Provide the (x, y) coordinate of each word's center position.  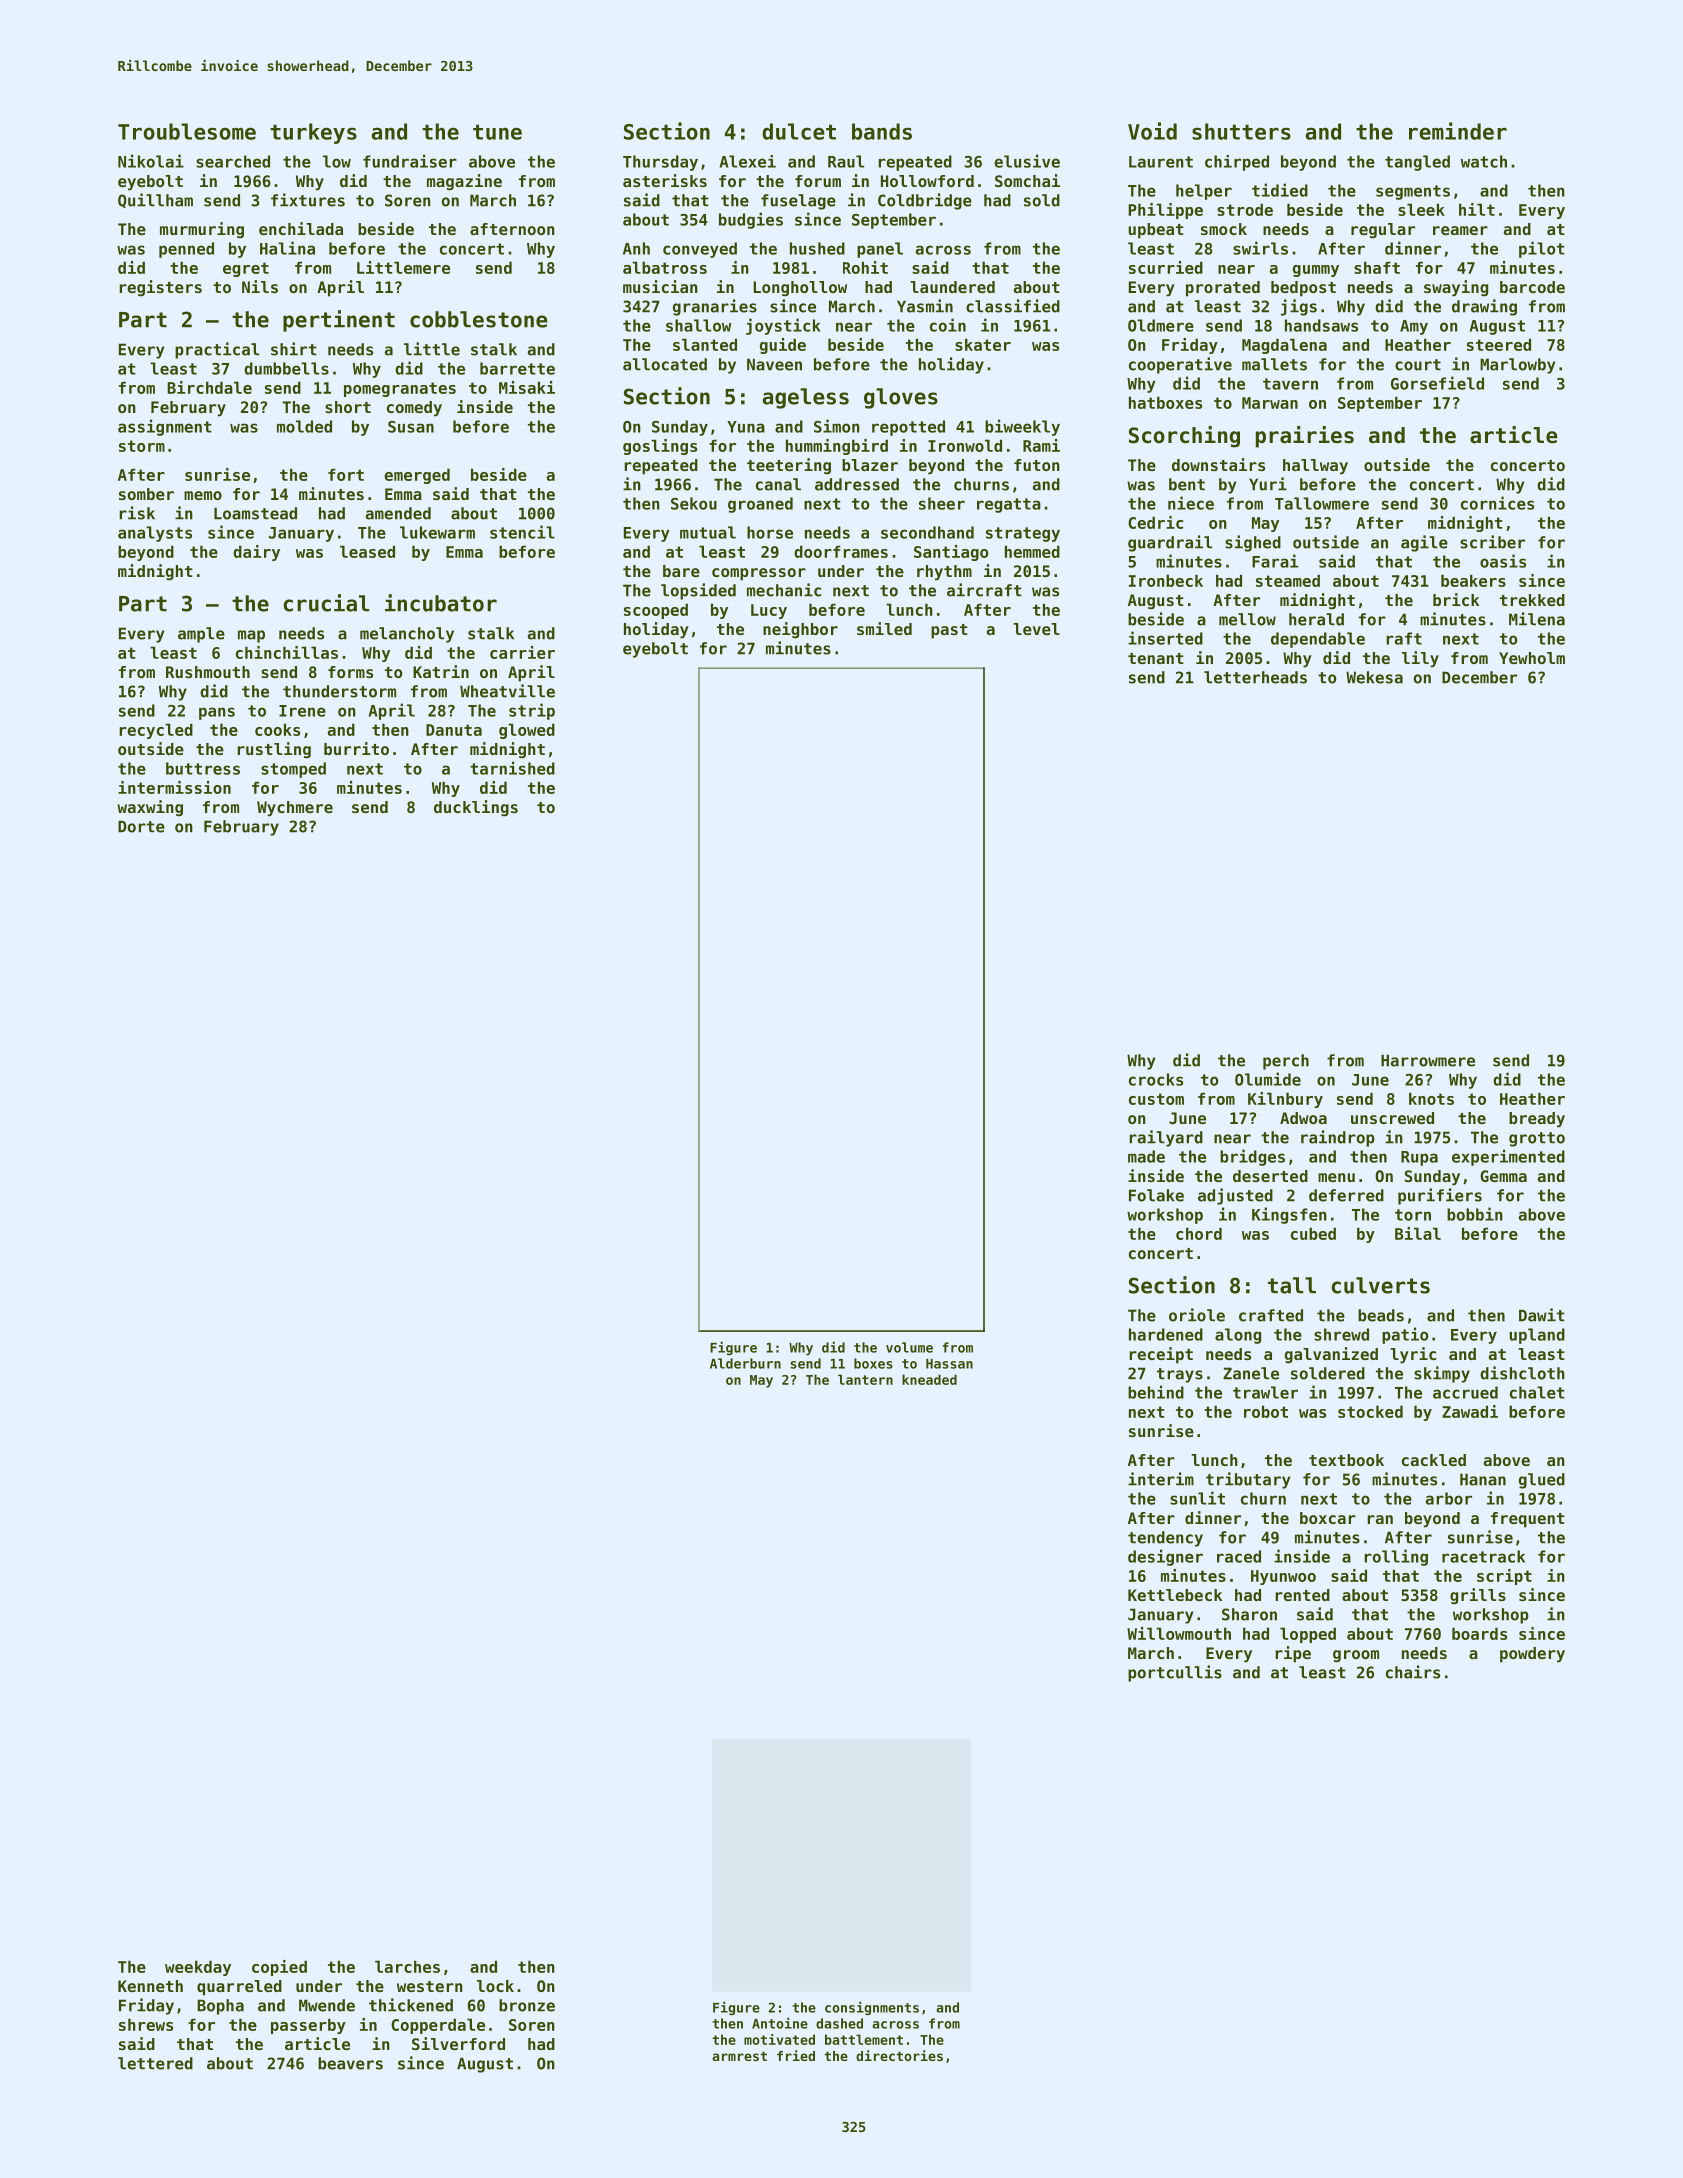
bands (882, 131)
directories (899, 2055)
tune (497, 132)
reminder (1458, 131)
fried (796, 2055)
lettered (155, 2063)
